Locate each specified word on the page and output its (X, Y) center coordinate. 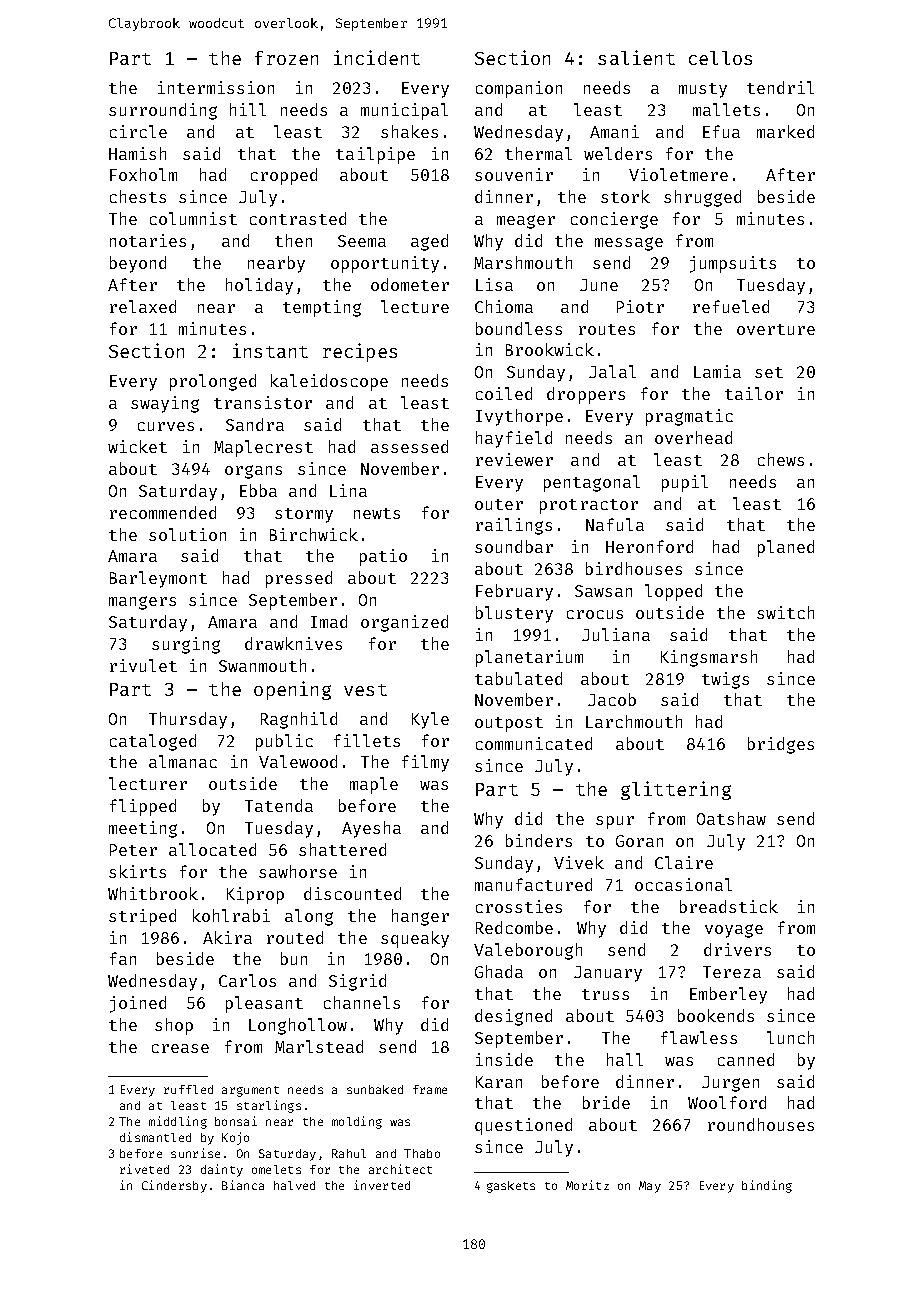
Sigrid (357, 982)
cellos (720, 58)
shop (174, 1026)
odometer (410, 284)
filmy (425, 763)
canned (746, 1059)
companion (519, 89)
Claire (684, 862)
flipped (143, 807)
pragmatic (689, 417)
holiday (259, 286)
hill (248, 109)
